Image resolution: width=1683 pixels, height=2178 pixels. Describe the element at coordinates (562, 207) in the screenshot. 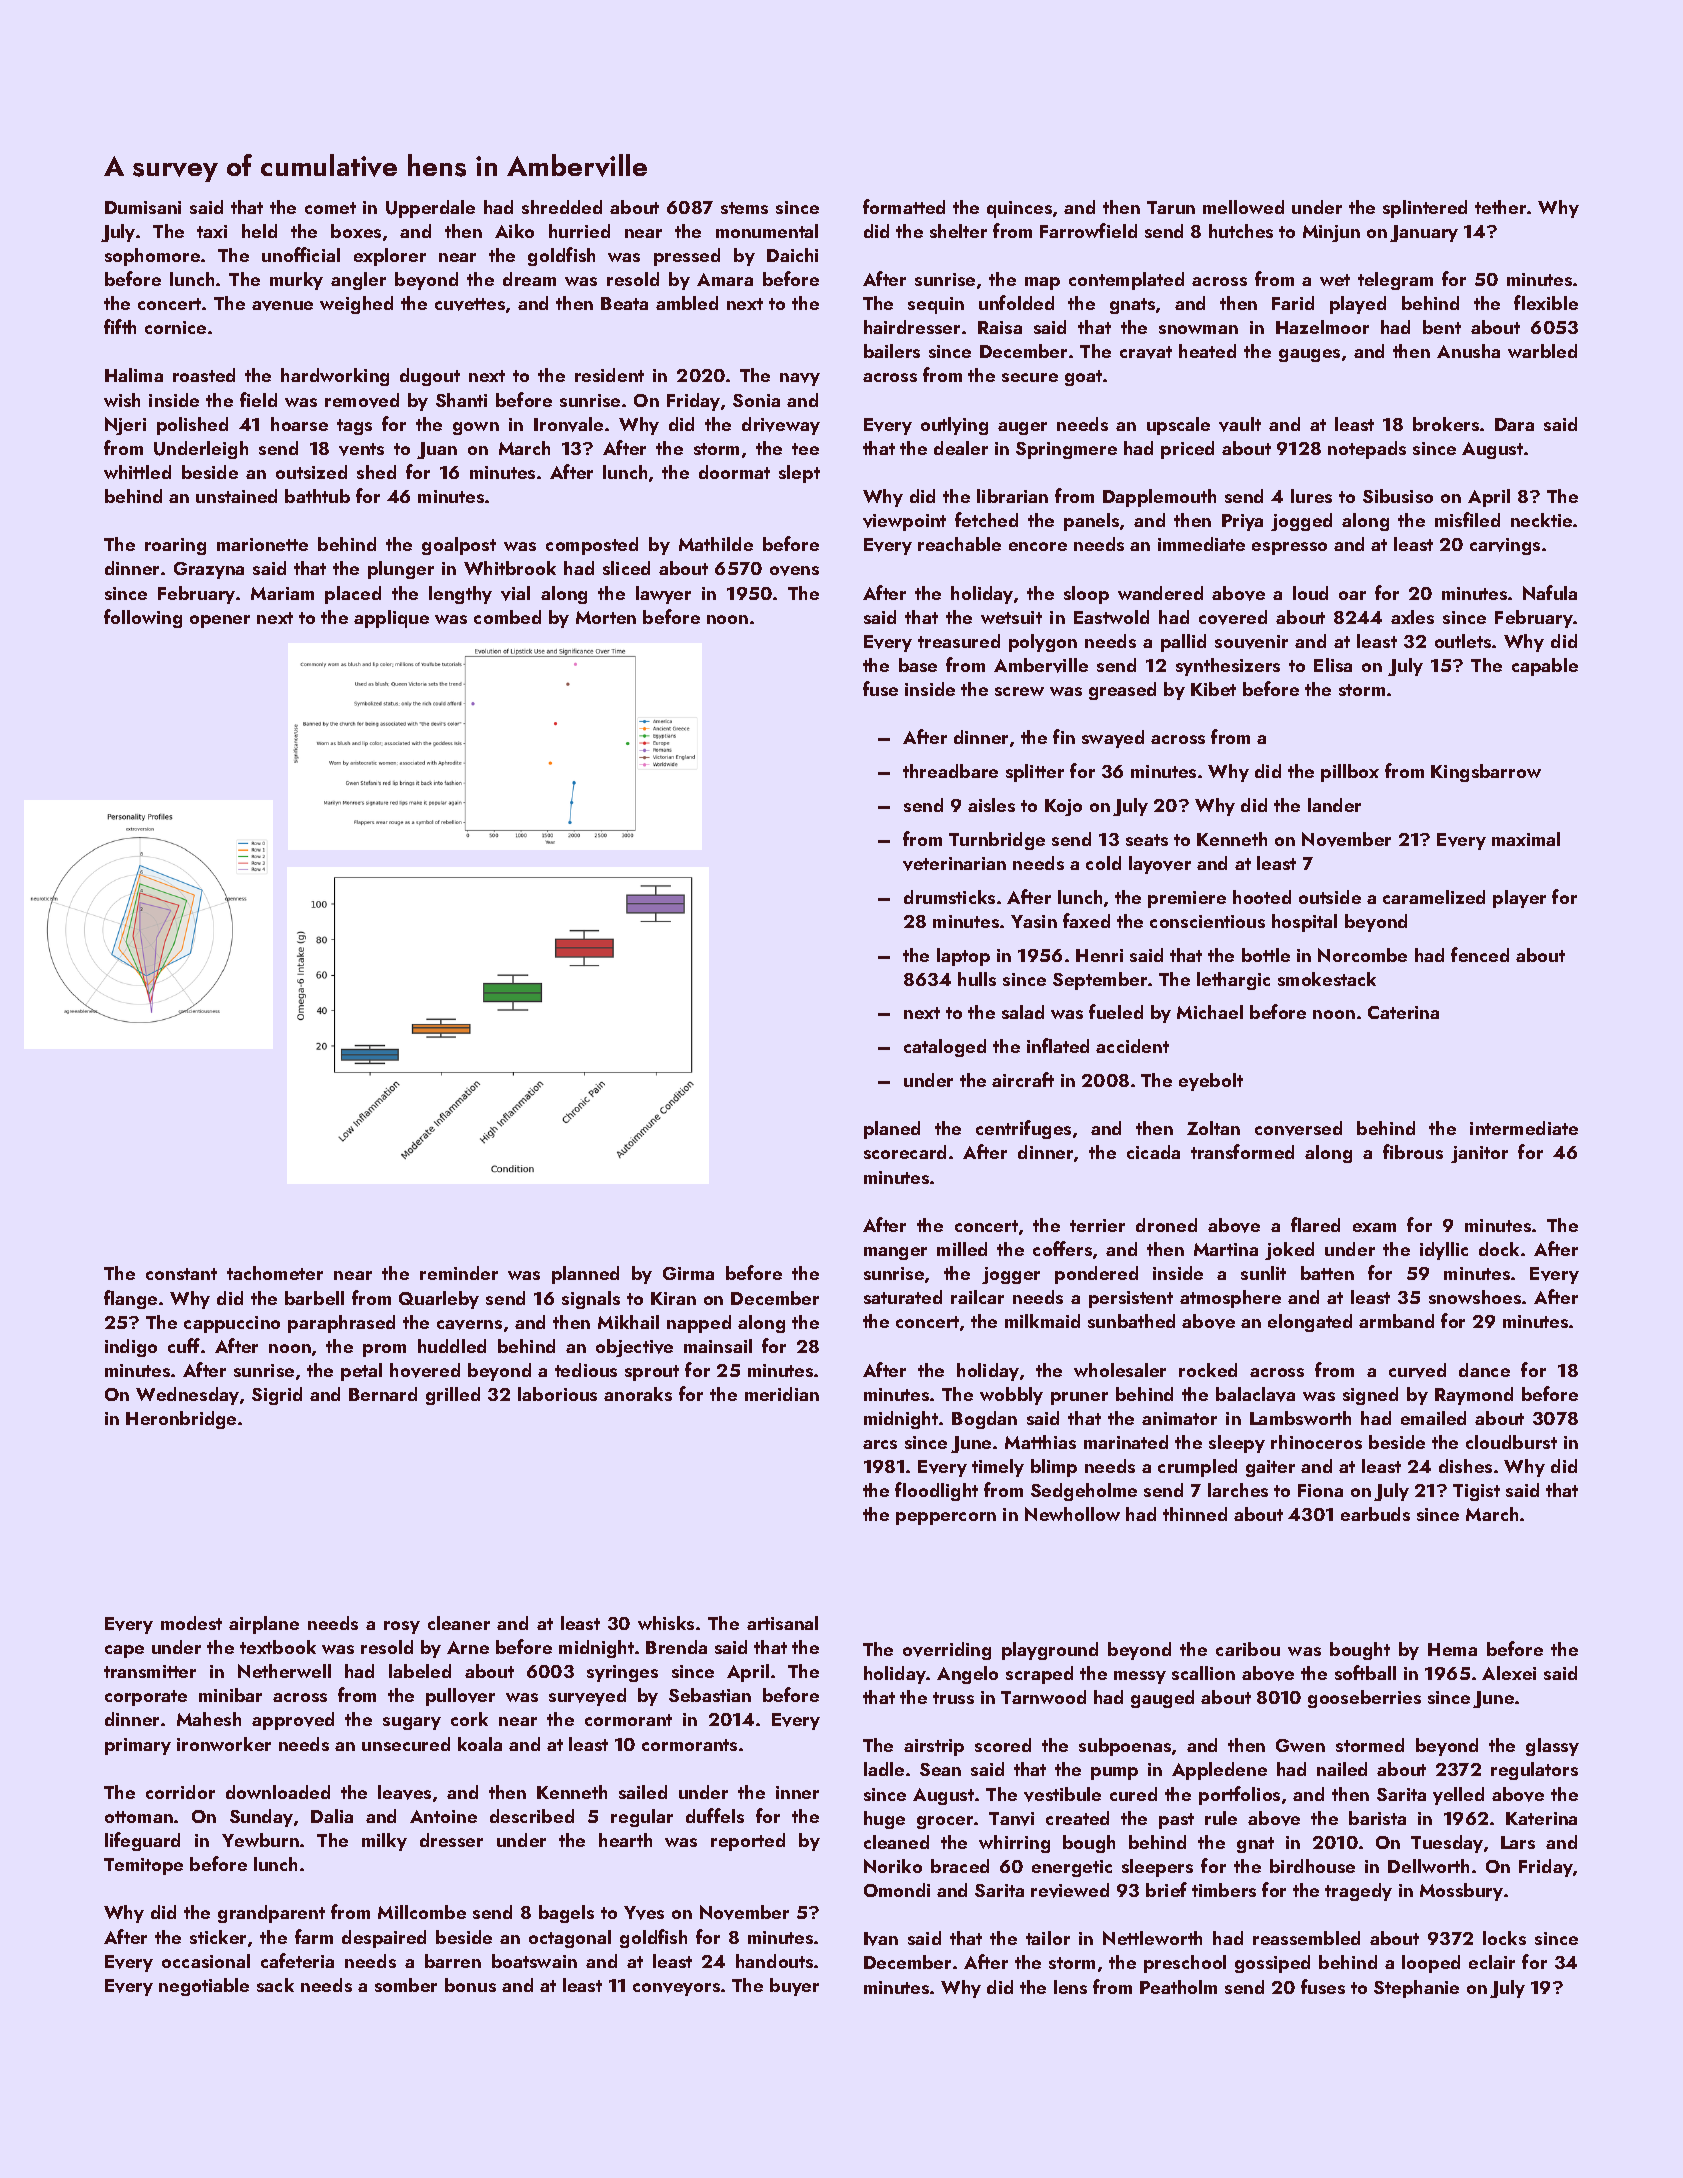

I see `shredded` at that location.
